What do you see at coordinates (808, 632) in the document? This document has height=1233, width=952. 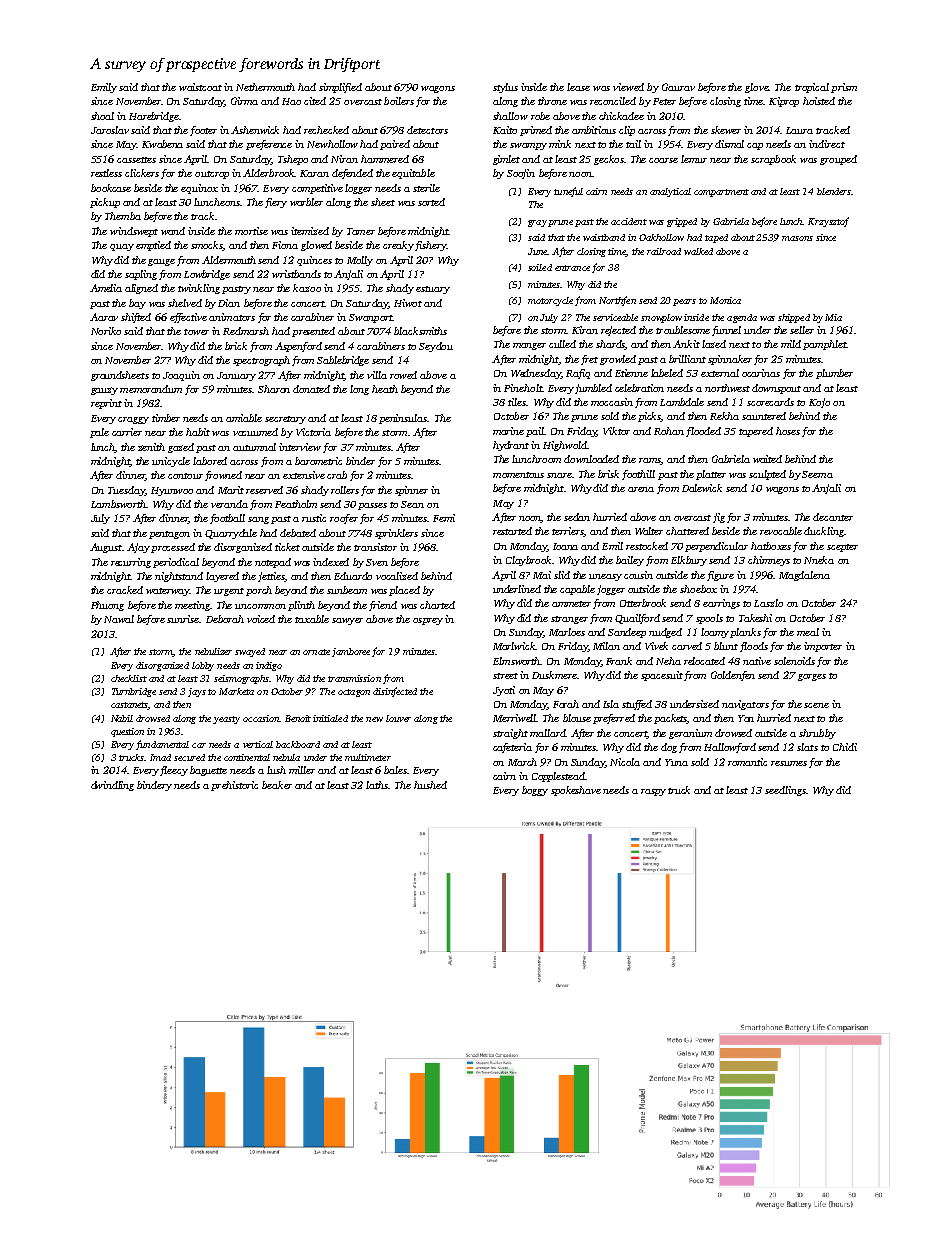 I see `meal` at bounding box center [808, 632].
